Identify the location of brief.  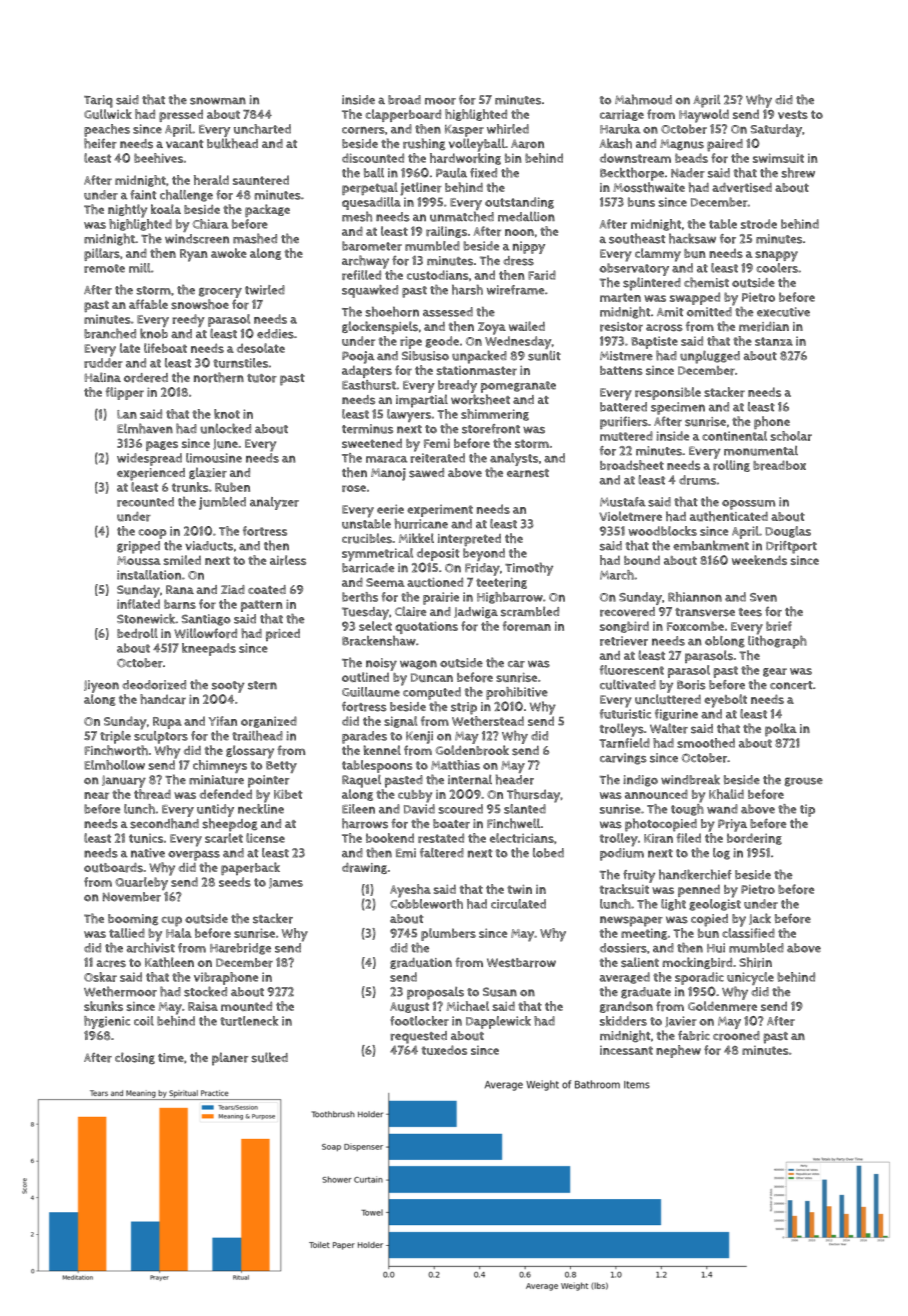
(779, 626).
